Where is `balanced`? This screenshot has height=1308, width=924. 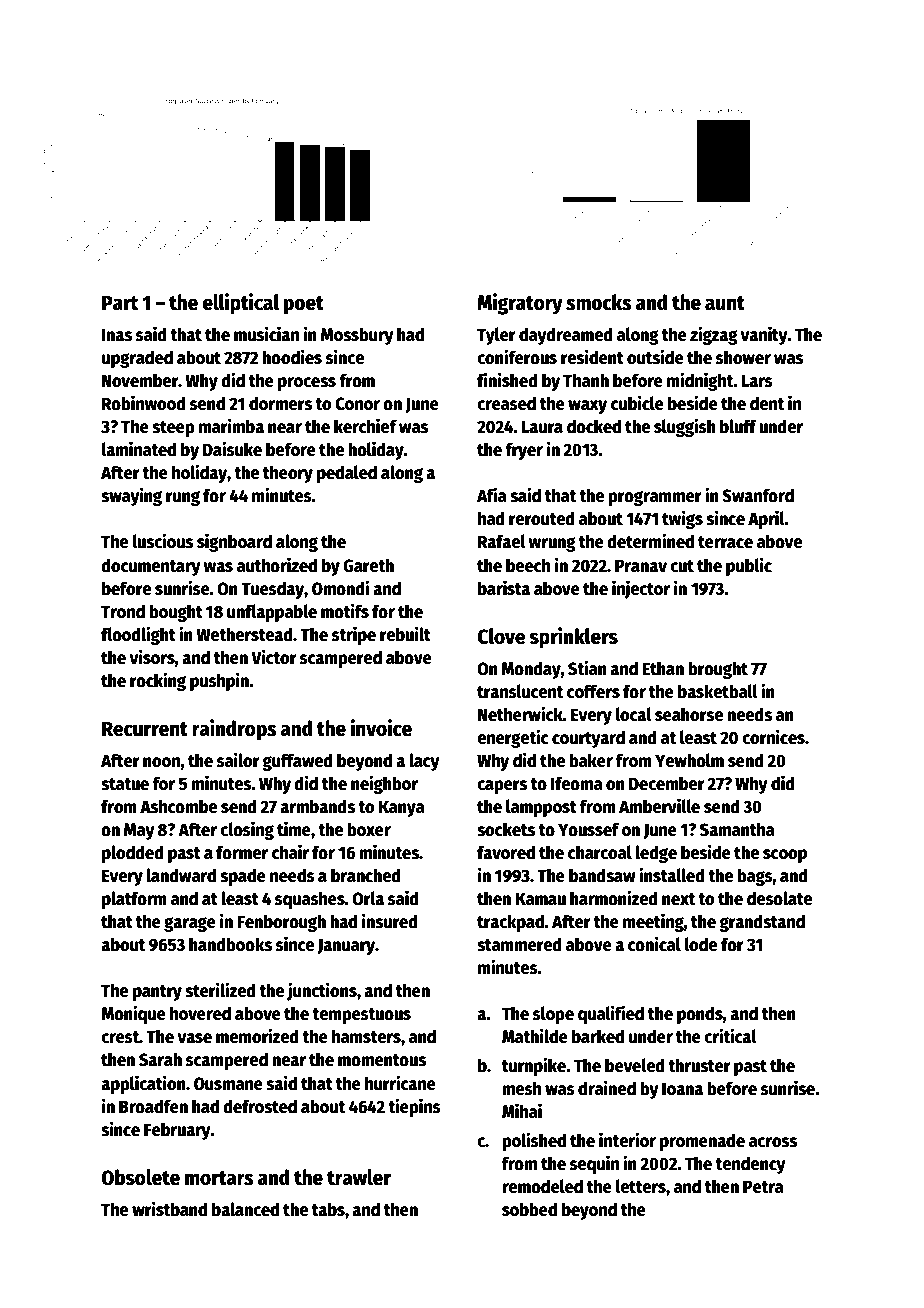 balanced is located at coordinates (245, 1209).
